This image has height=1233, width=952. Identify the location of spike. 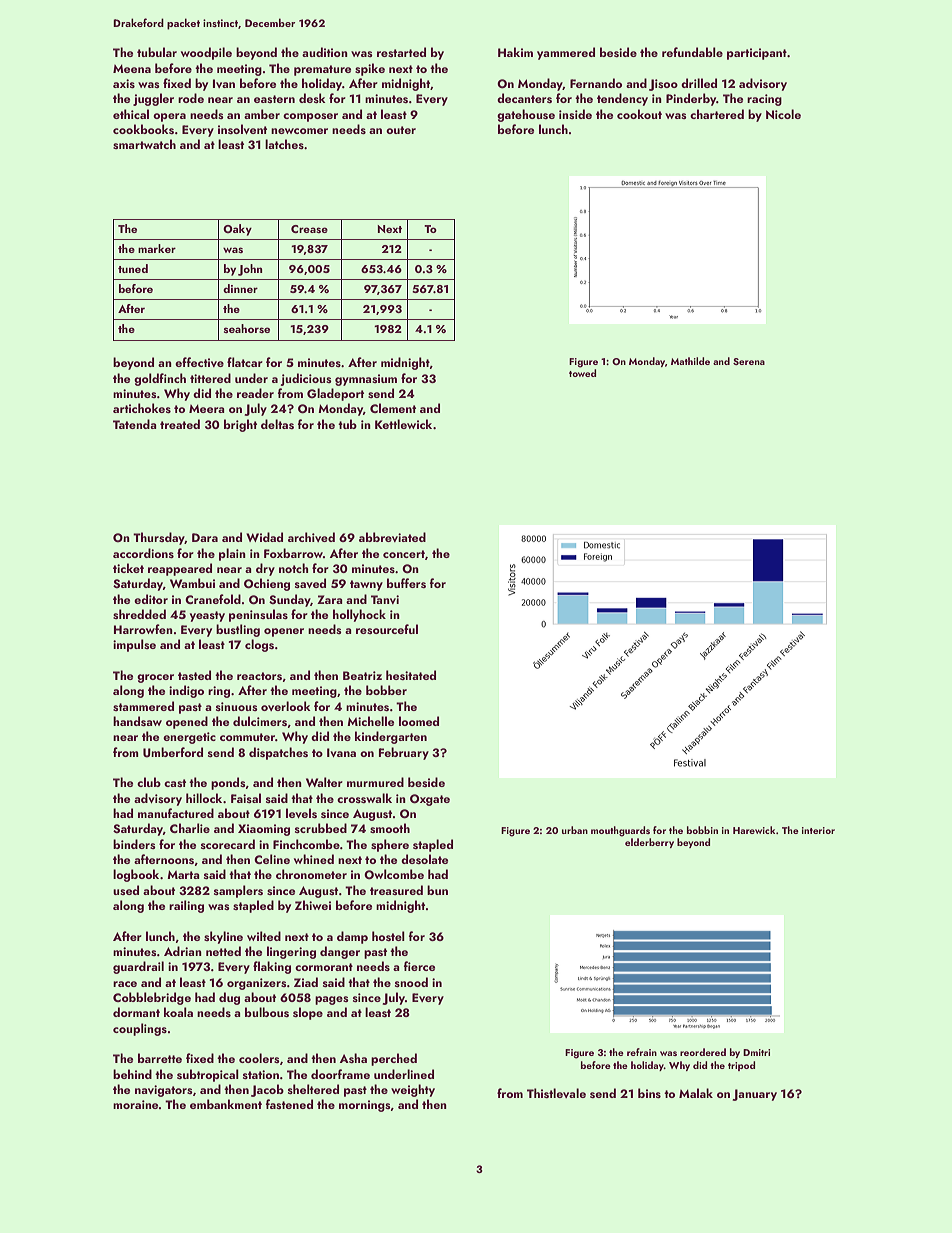
(370, 69).
